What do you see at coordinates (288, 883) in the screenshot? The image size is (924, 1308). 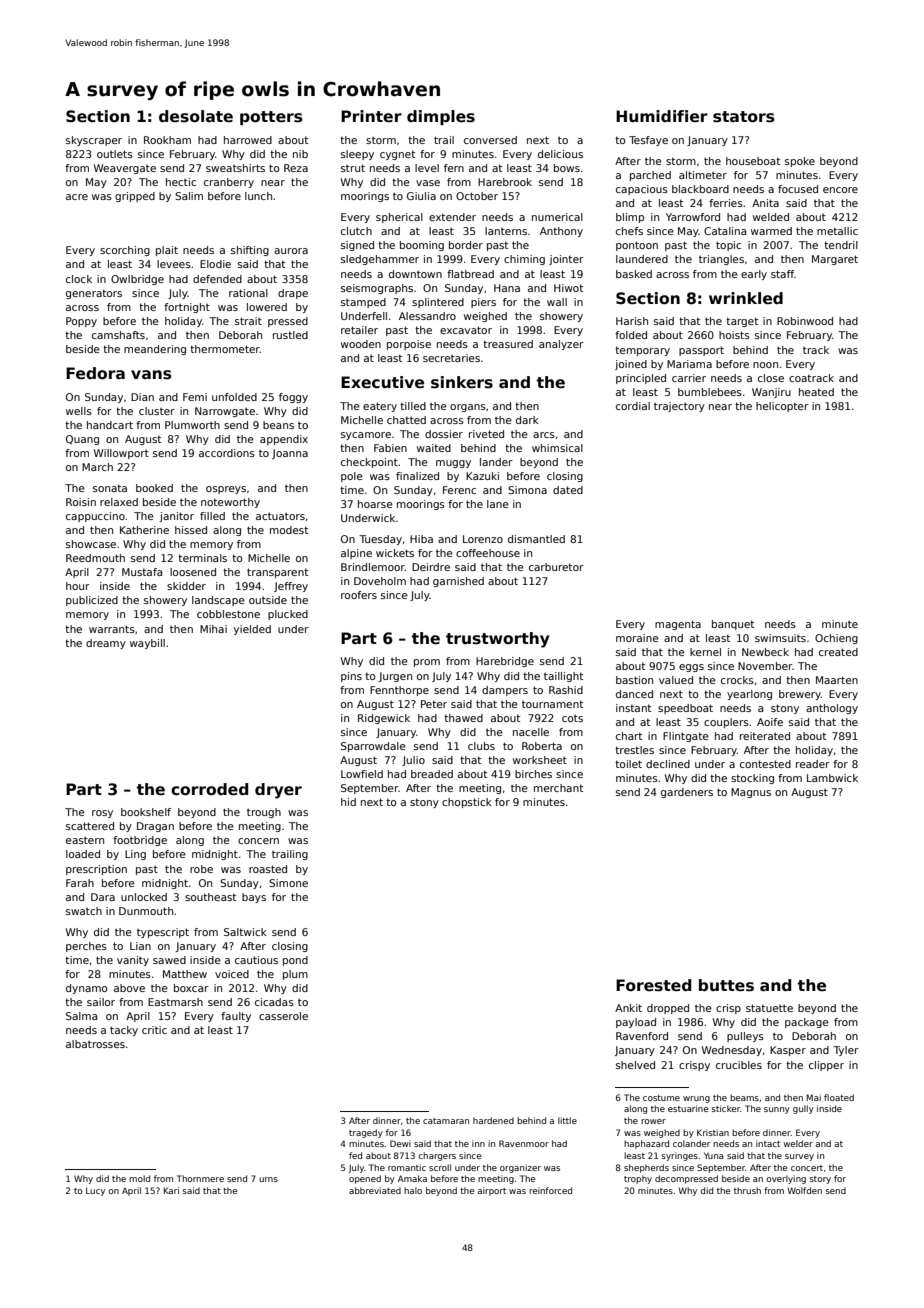 I see `Simone` at bounding box center [288, 883].
